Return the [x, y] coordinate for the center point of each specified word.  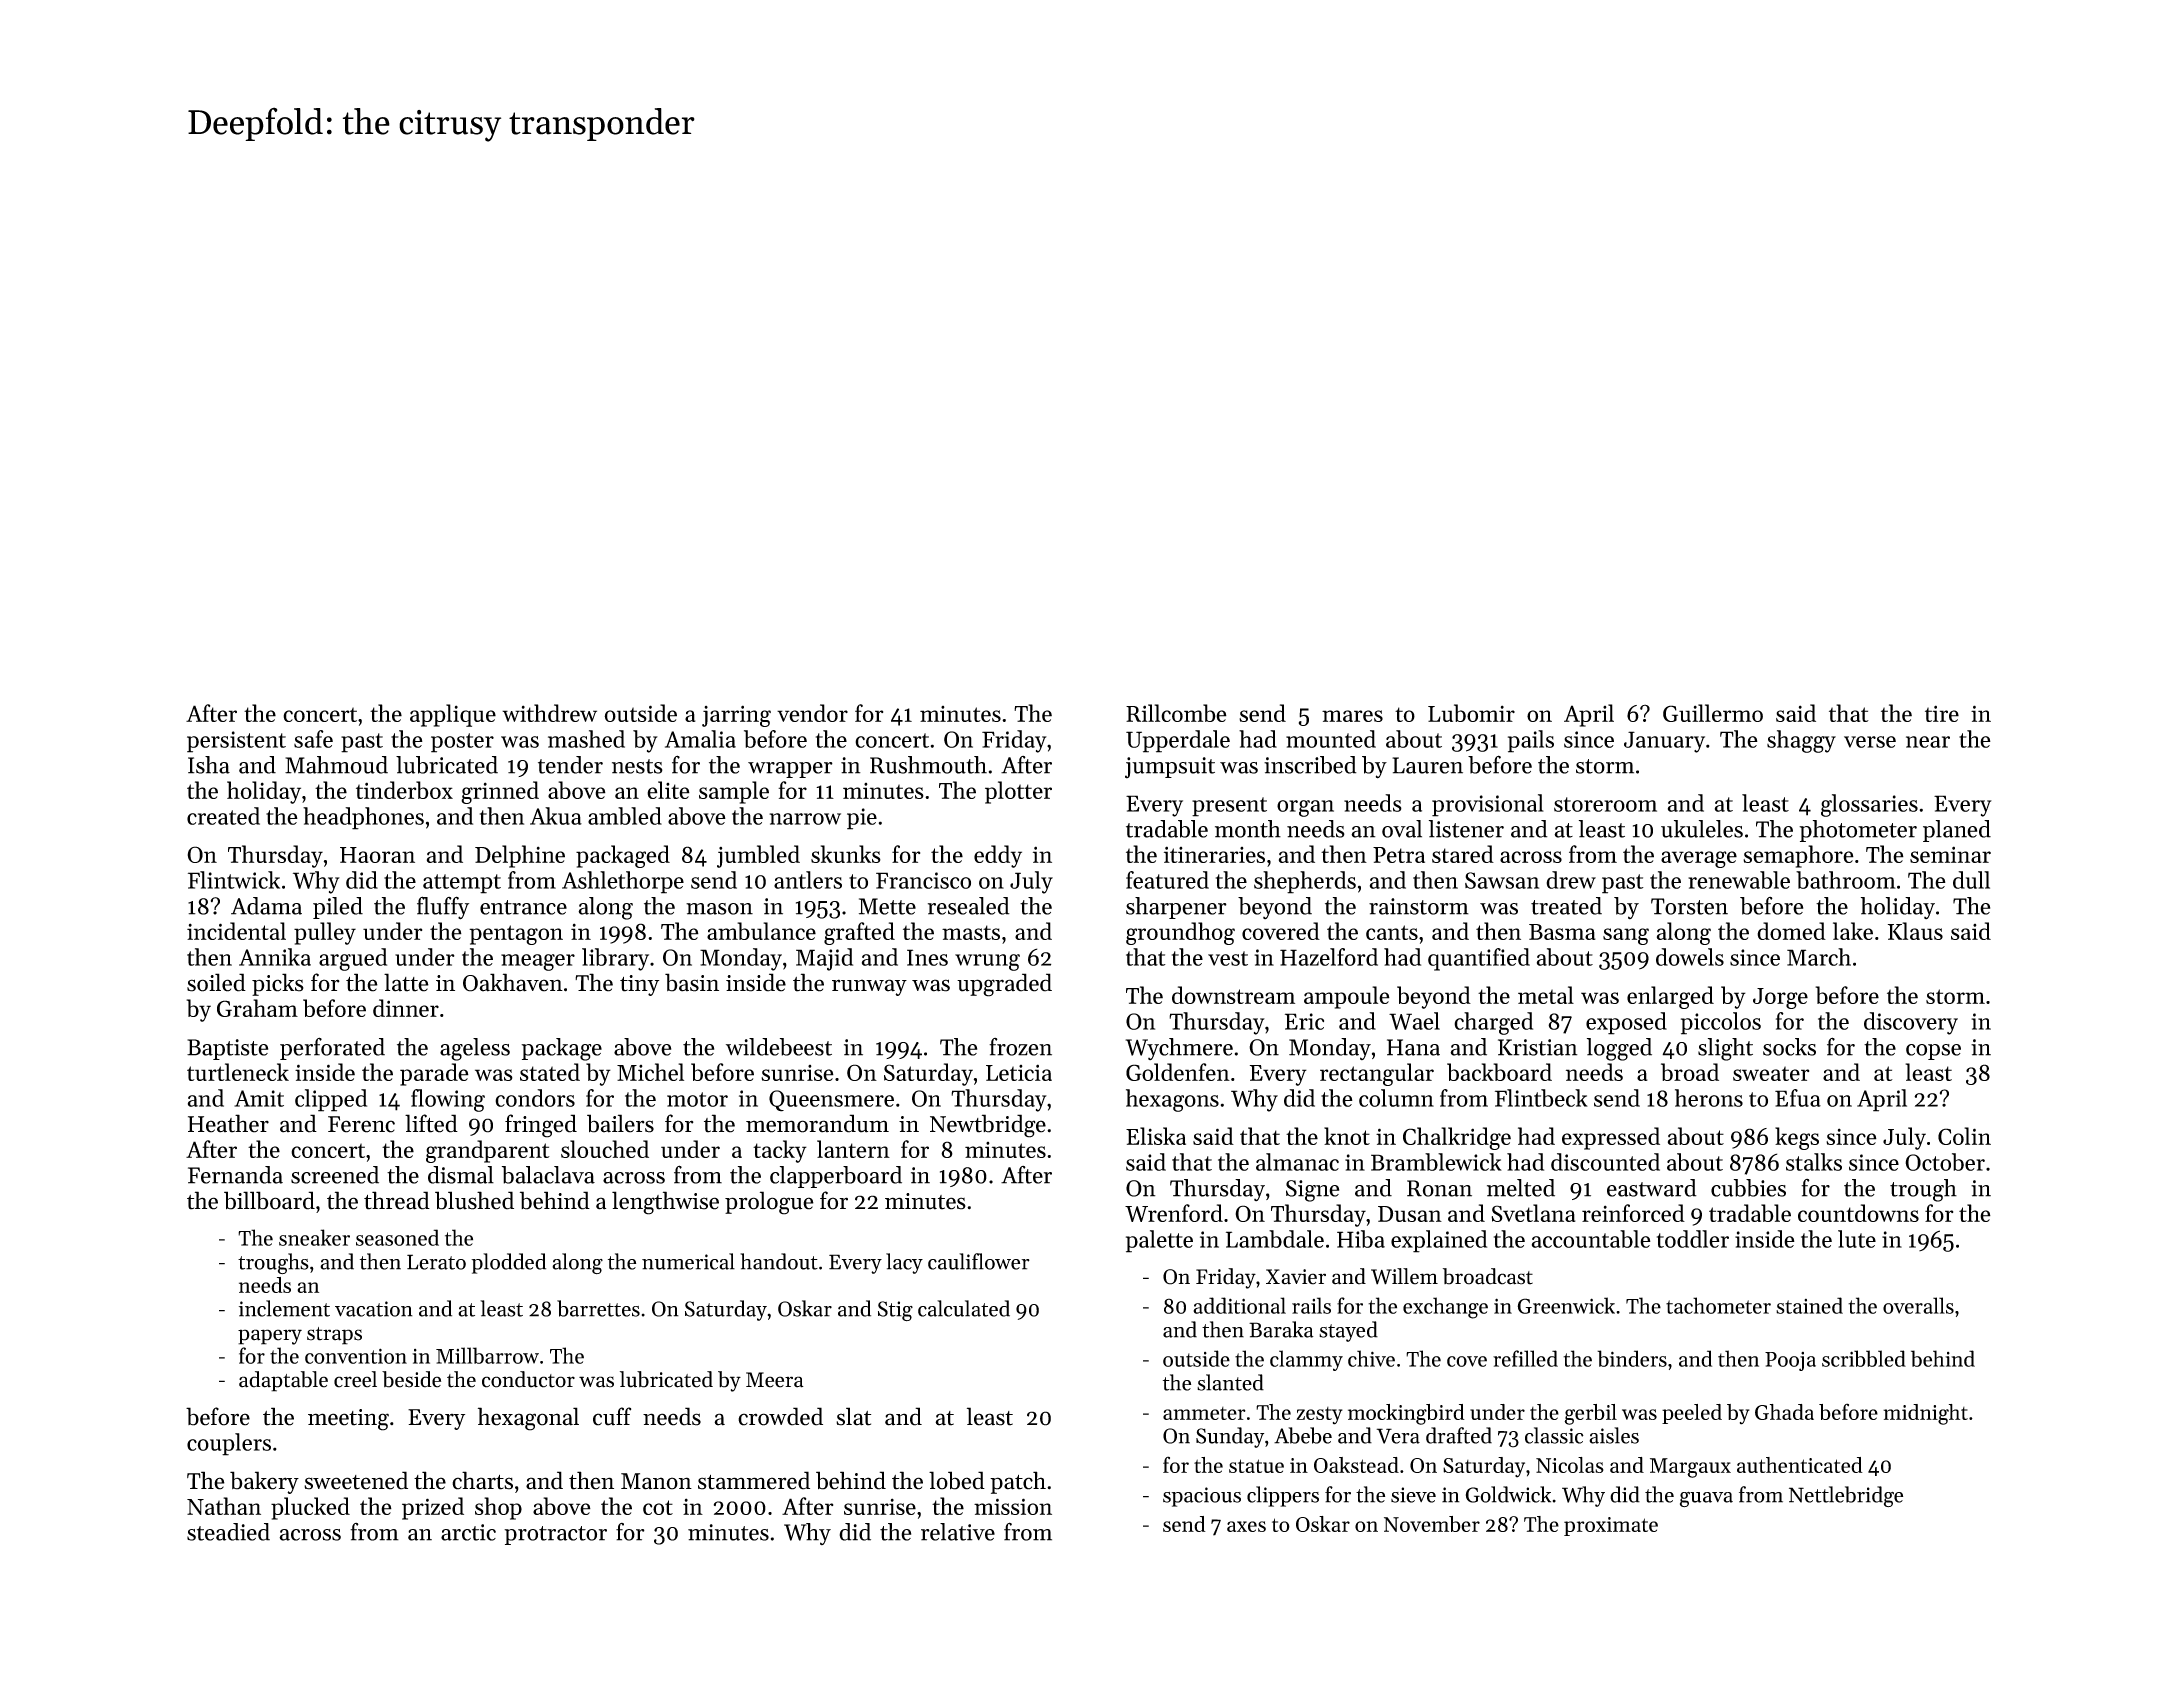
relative [958, 1532]
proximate [1611, 1526]
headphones [363, 818]
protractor [555, 1535]
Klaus [1915, 931]
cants [1392, 932]
